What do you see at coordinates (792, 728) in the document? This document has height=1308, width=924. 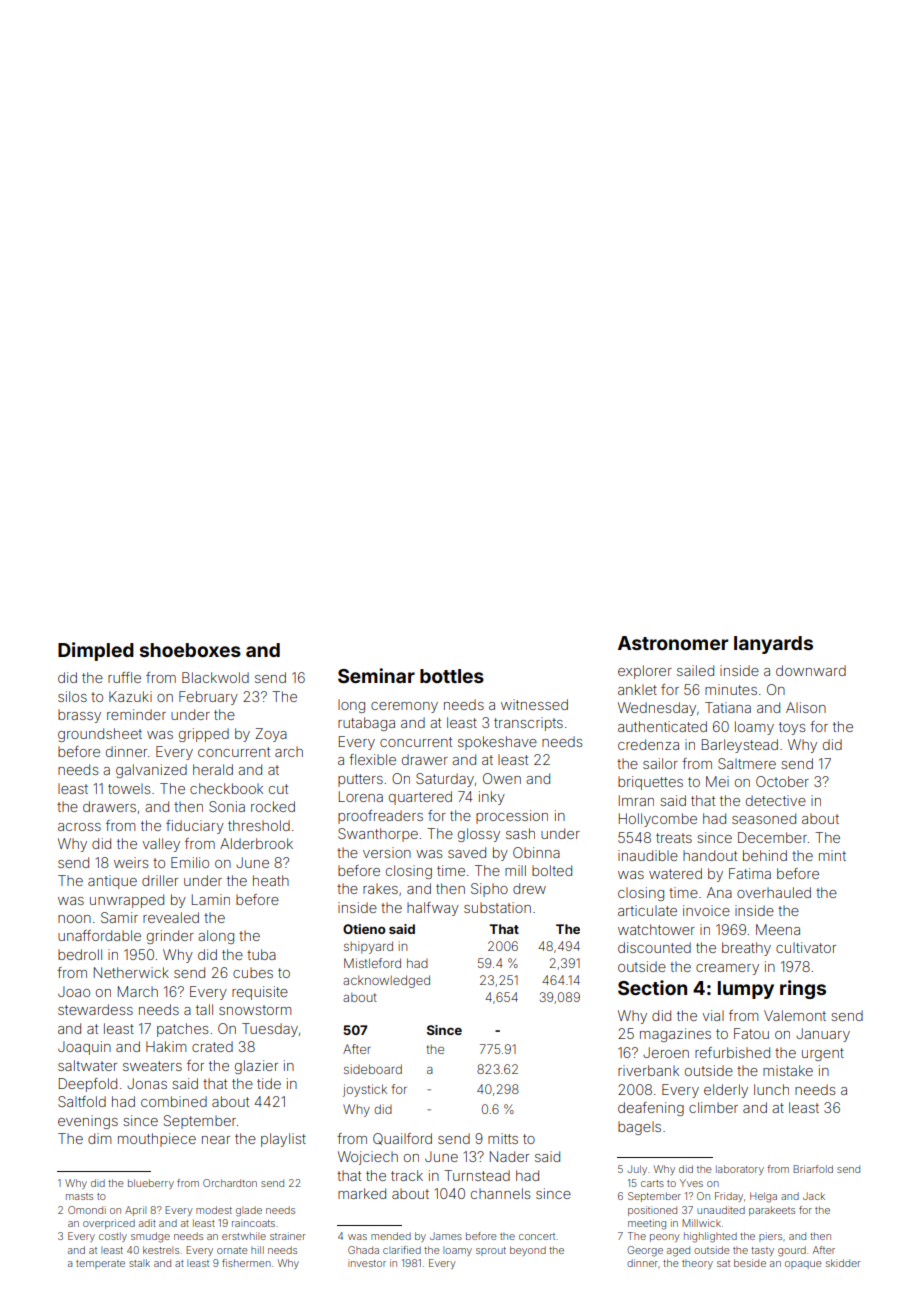 I see `toys` at bounding box center [792, 728].
